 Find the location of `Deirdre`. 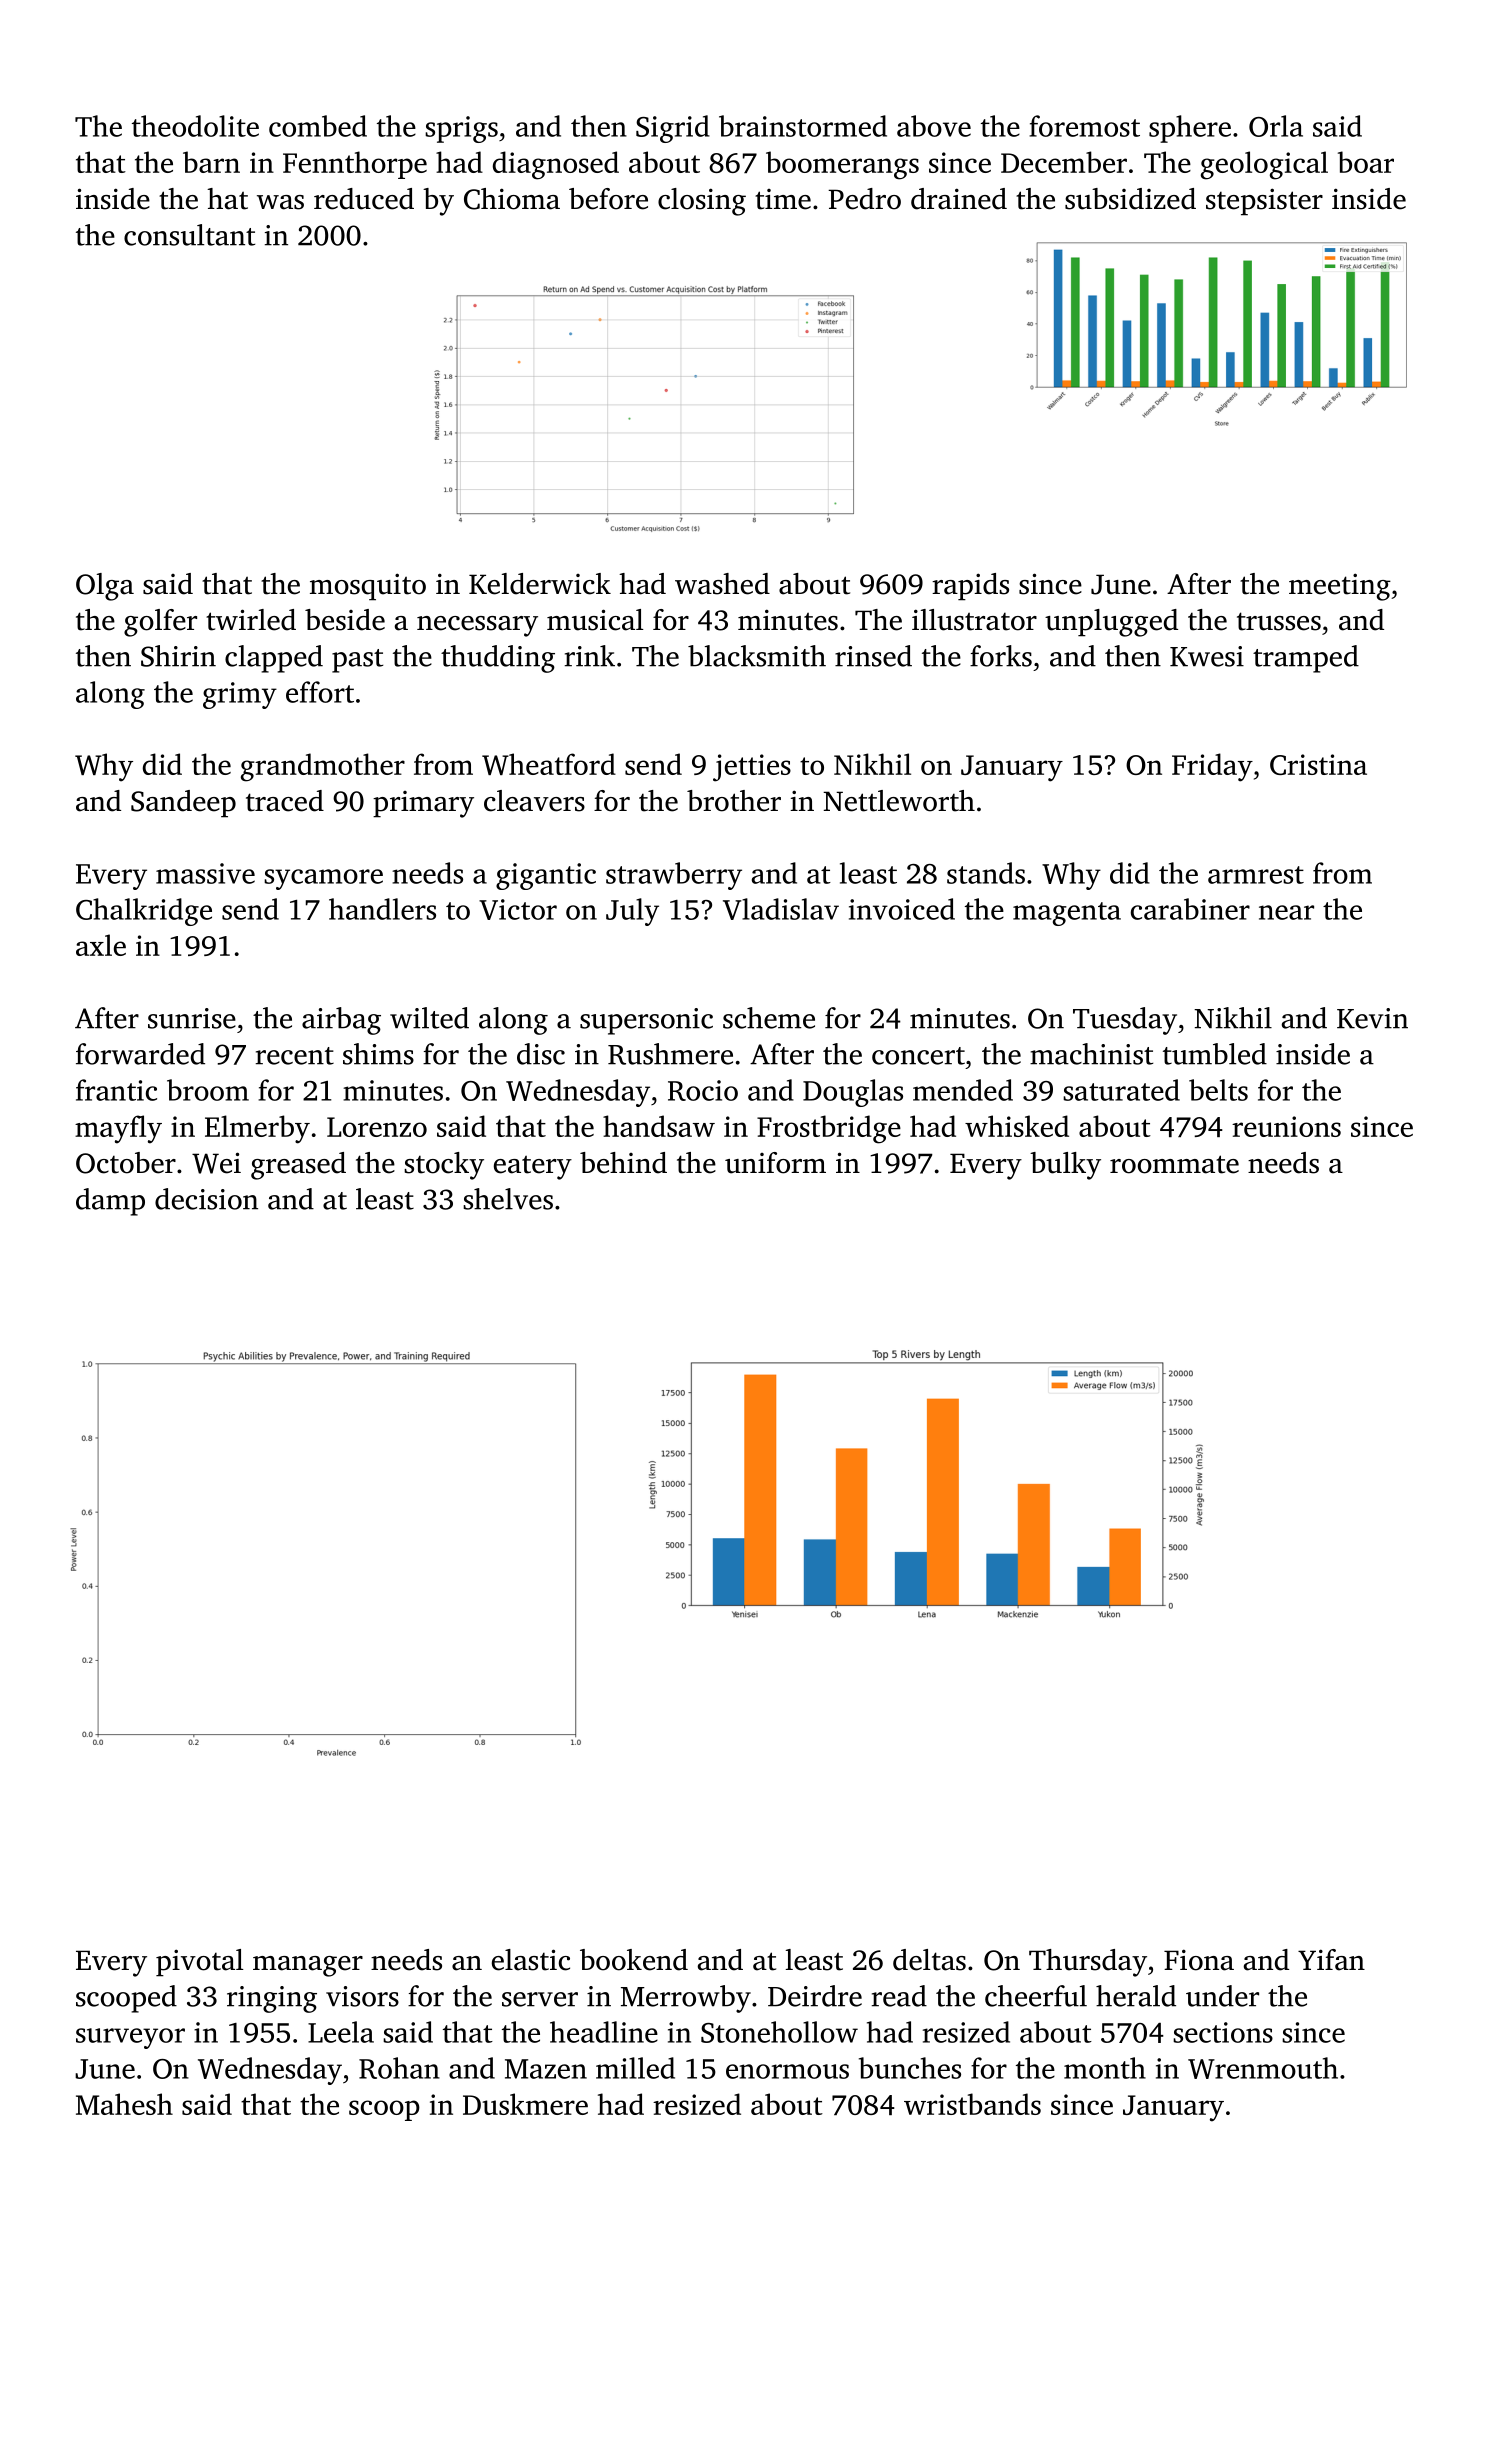

Deirdre is located at coordinates (815, 1996).
